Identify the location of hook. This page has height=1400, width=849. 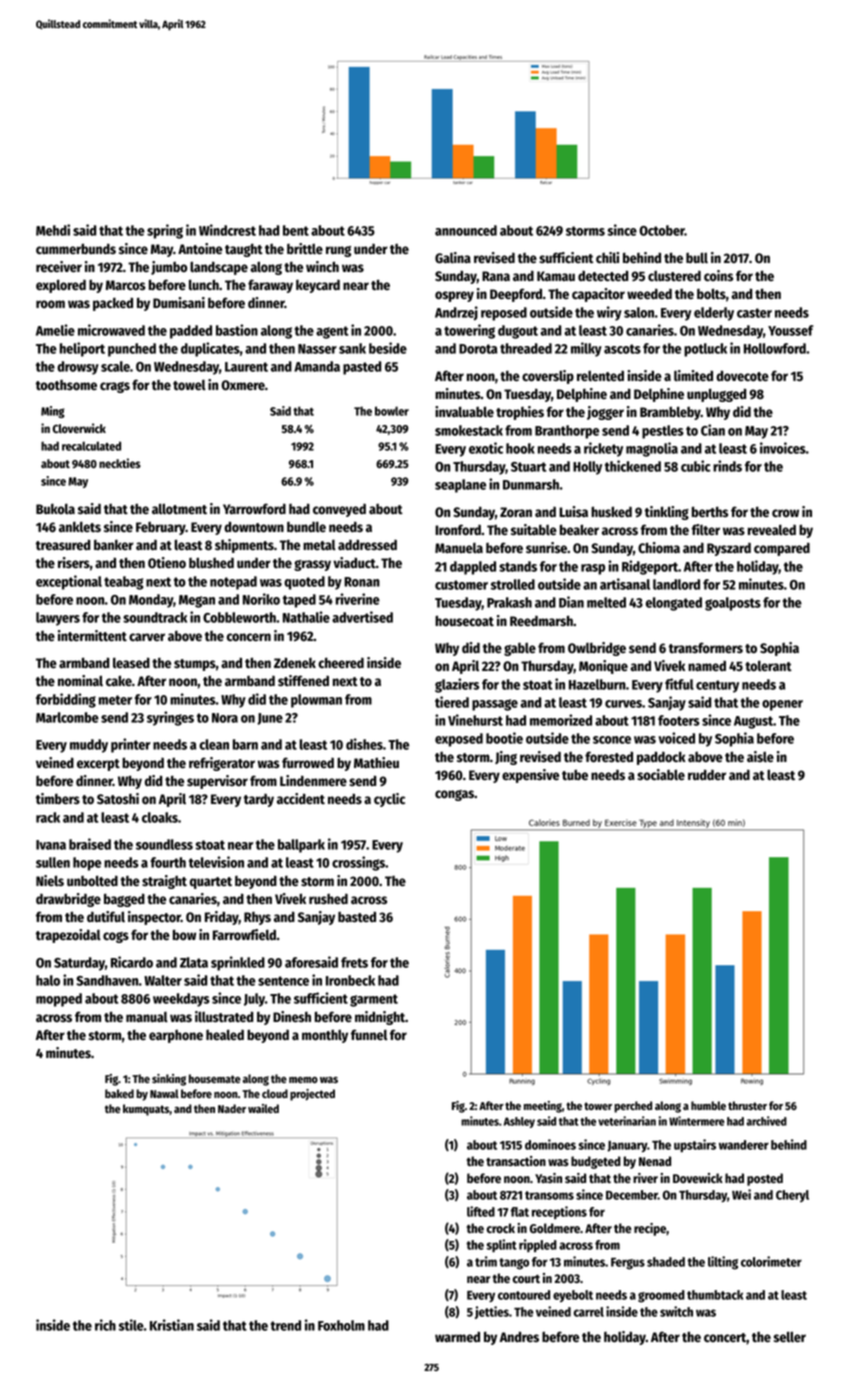
(520, 448).
